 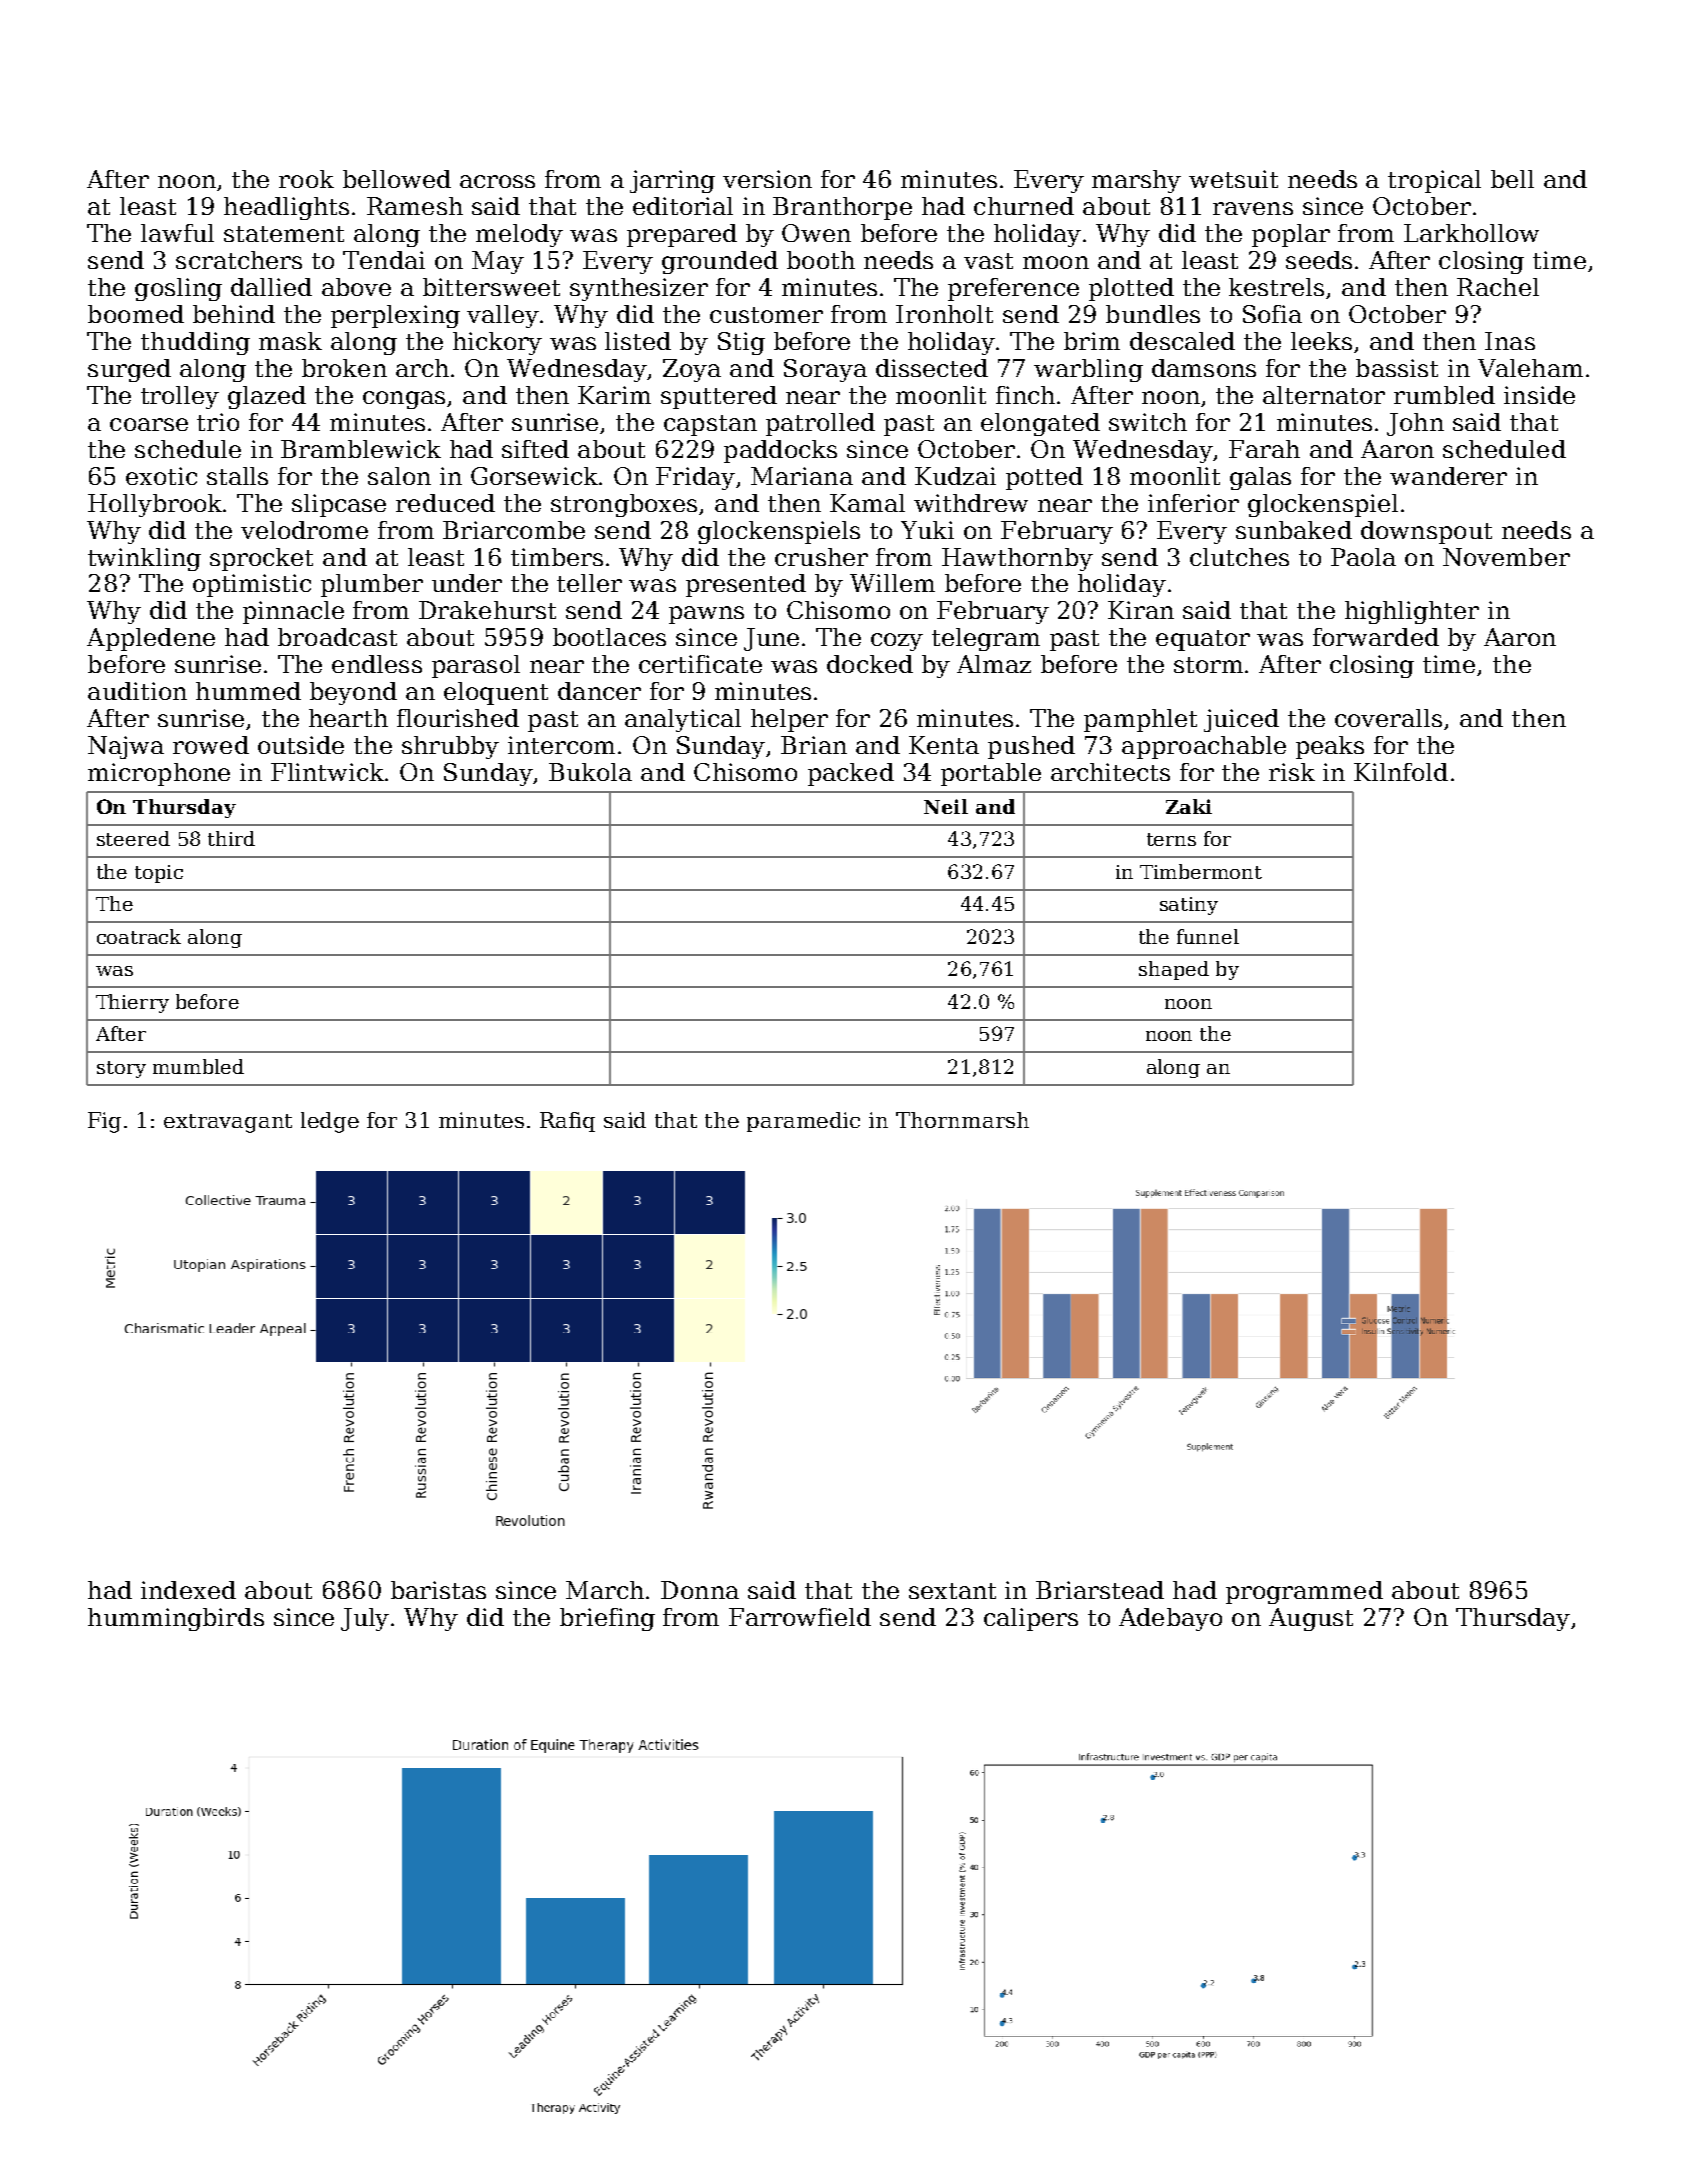 I want to click on twinkling, so click(x=144, y=559).
